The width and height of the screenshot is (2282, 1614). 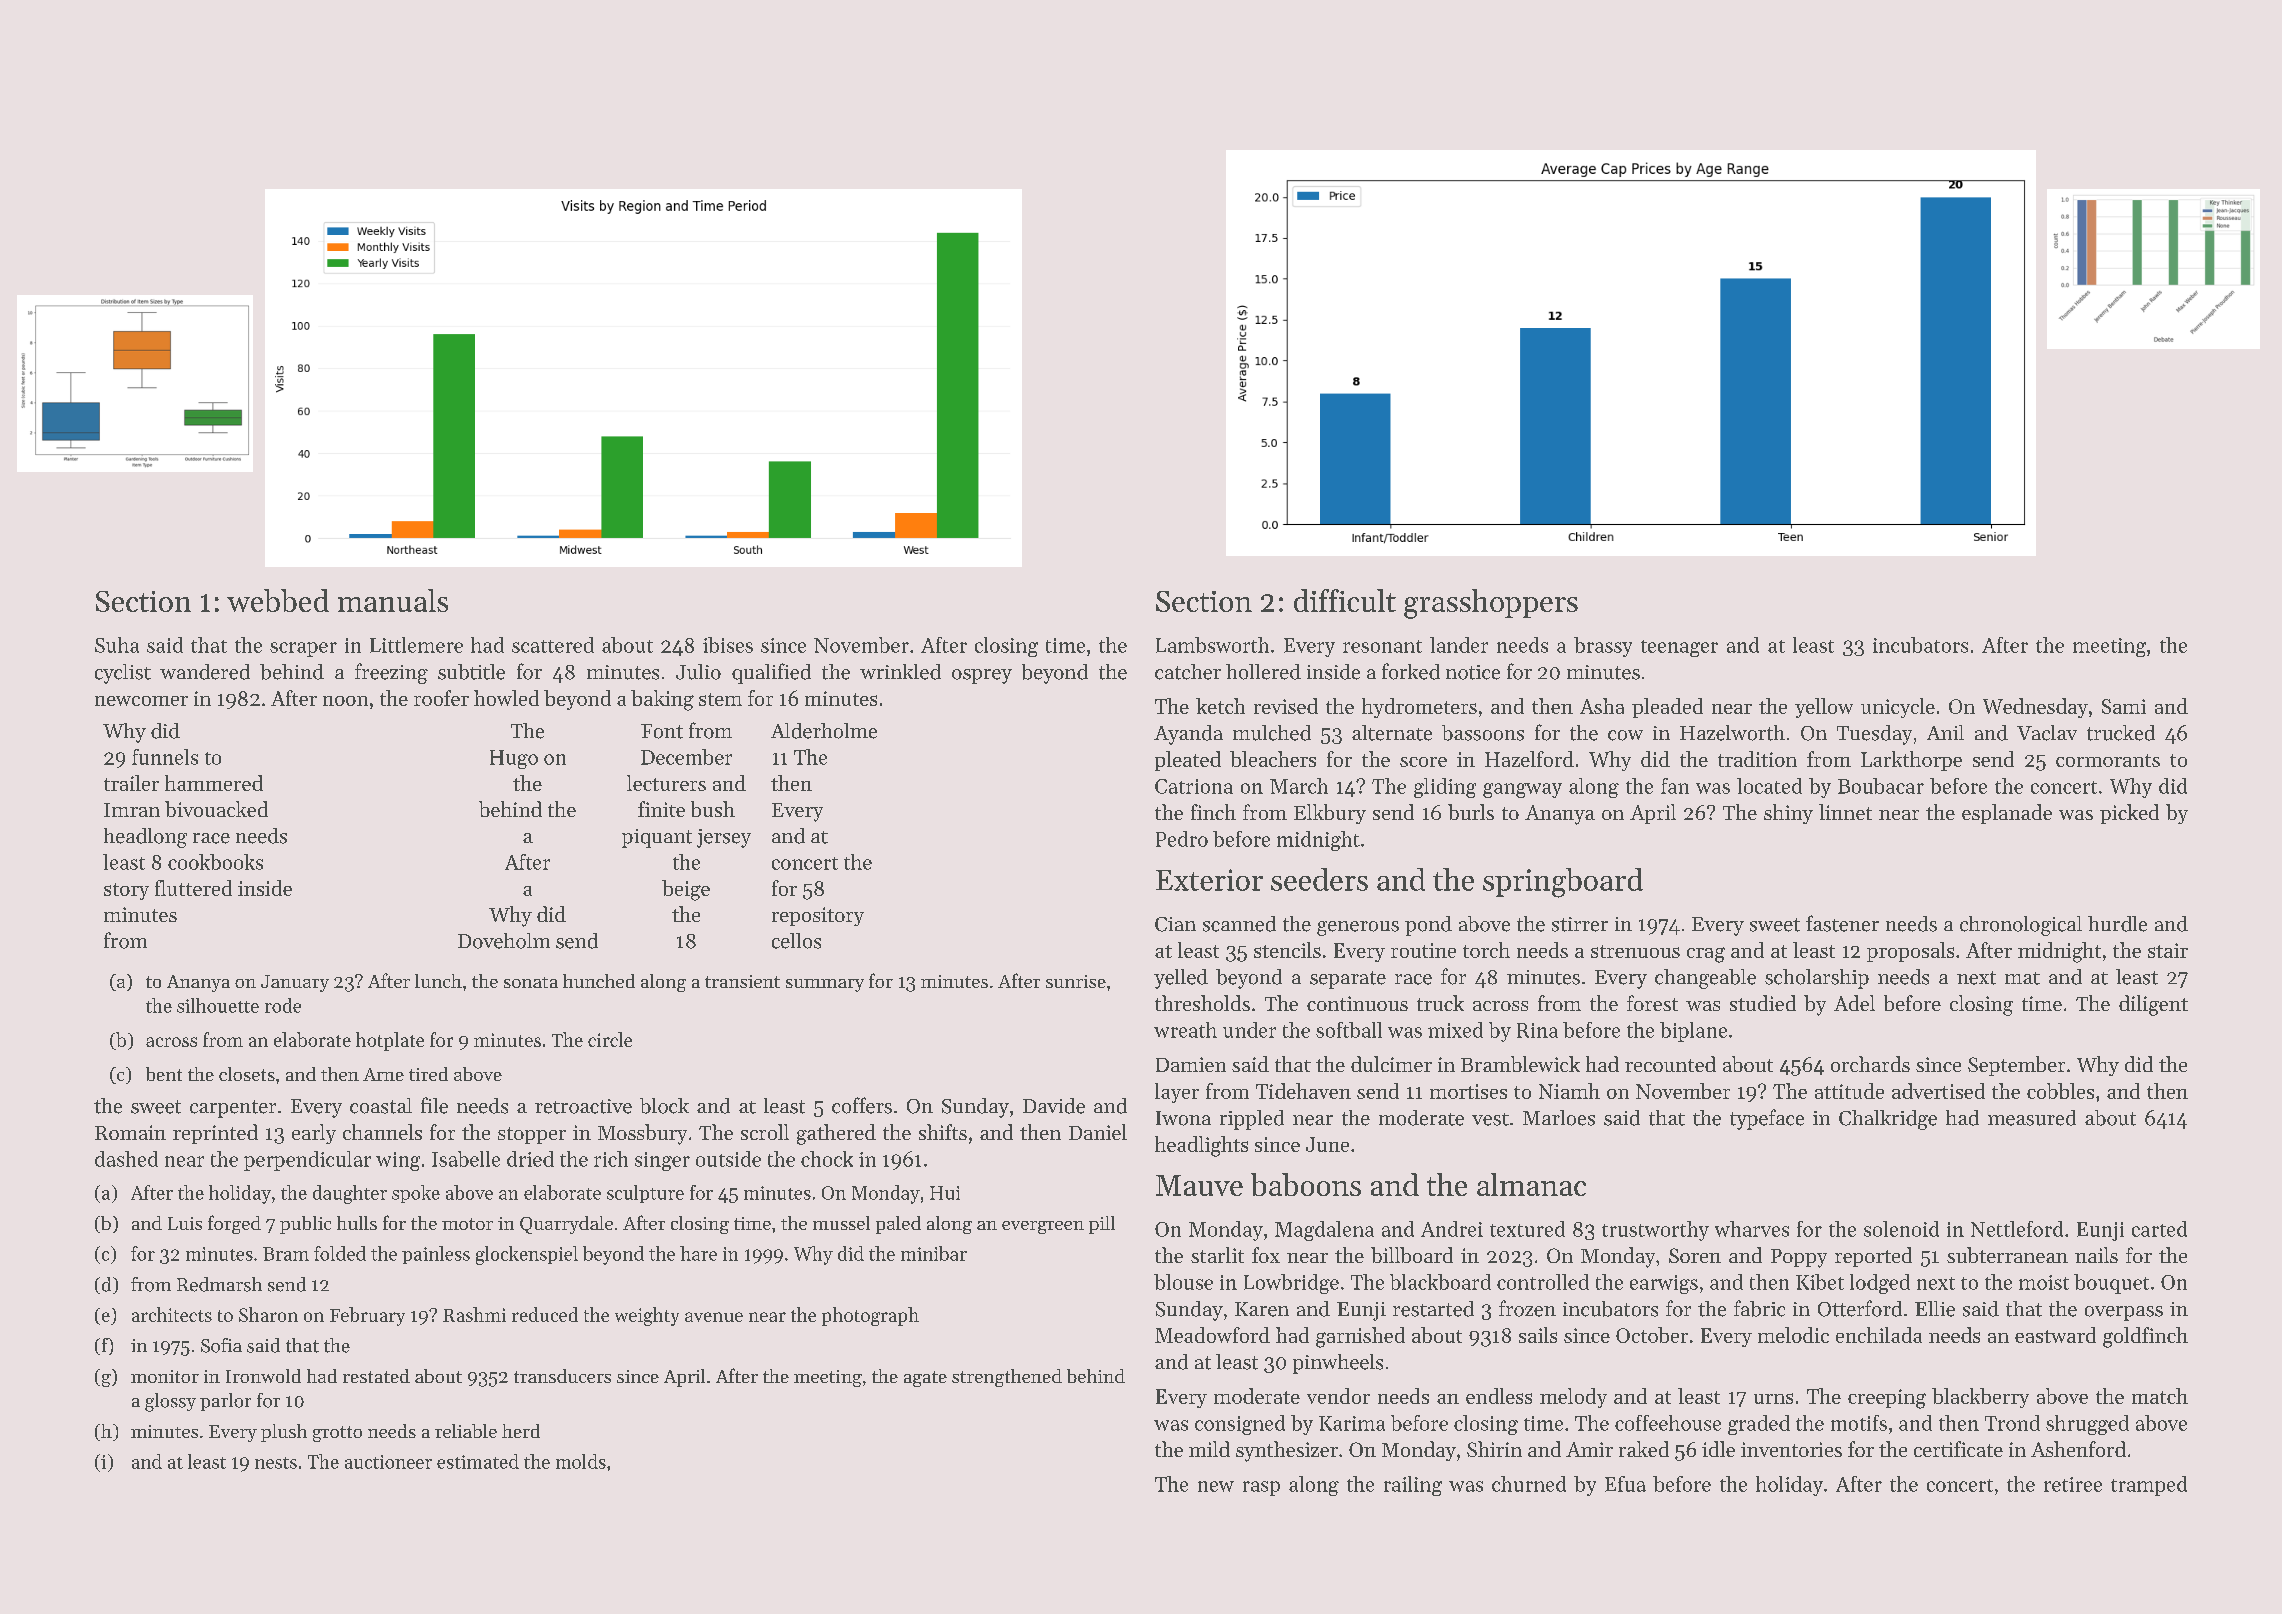 I want to click on difficult, so click(x=1345, y=600).
